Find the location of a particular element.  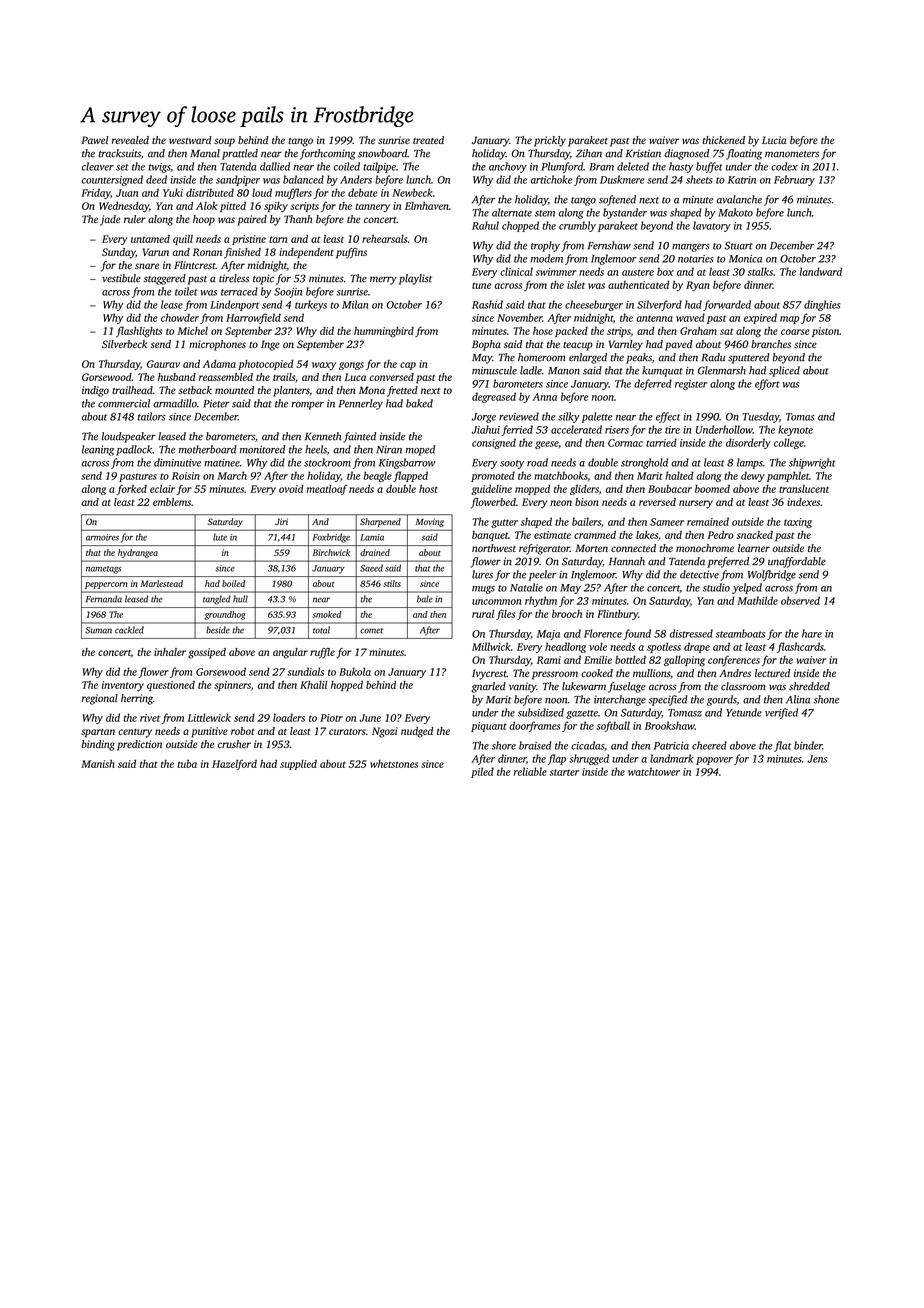

codex is located at coordinates (784, 166).
